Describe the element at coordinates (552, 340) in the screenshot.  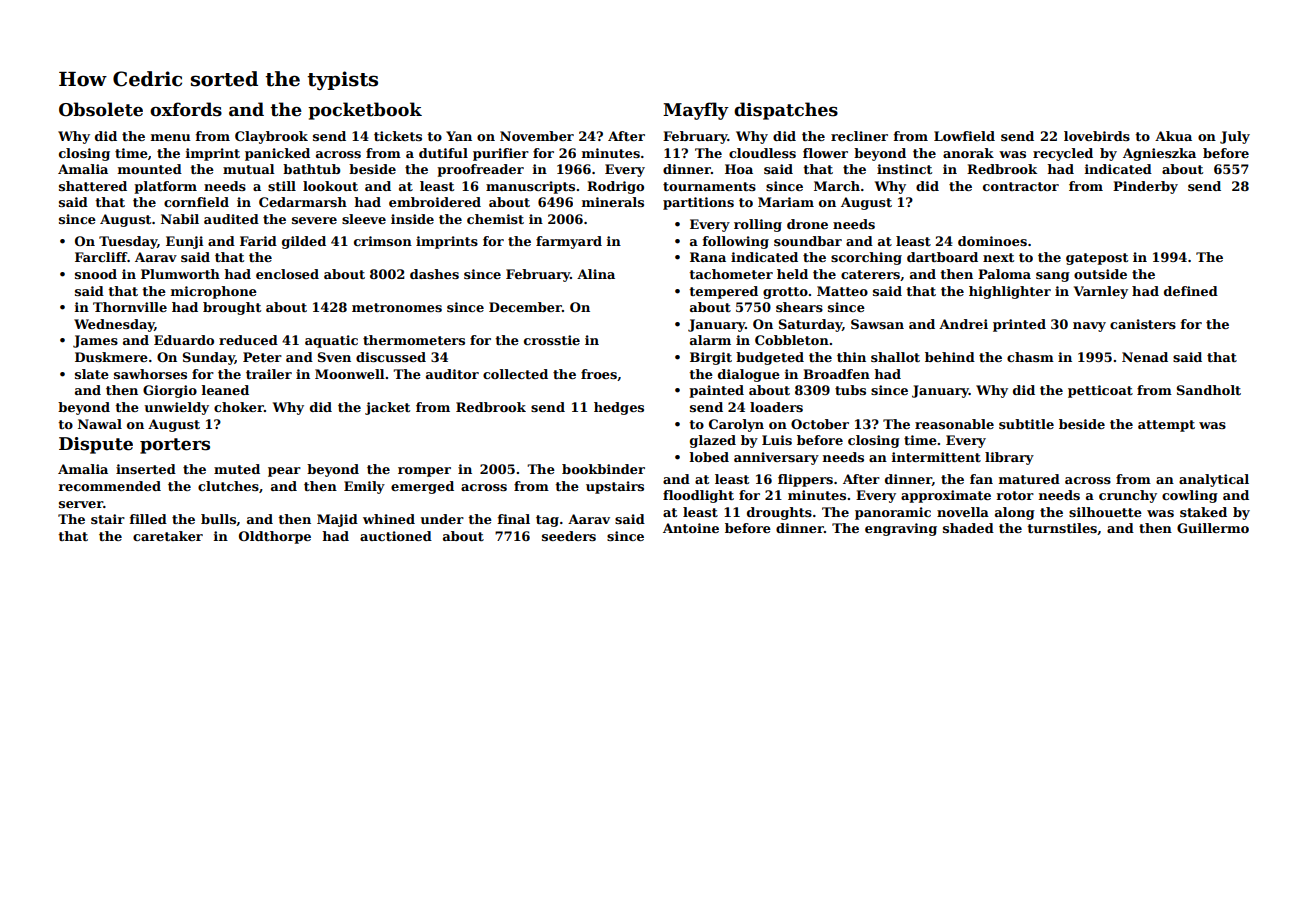
I see `crosstie` at that location.
